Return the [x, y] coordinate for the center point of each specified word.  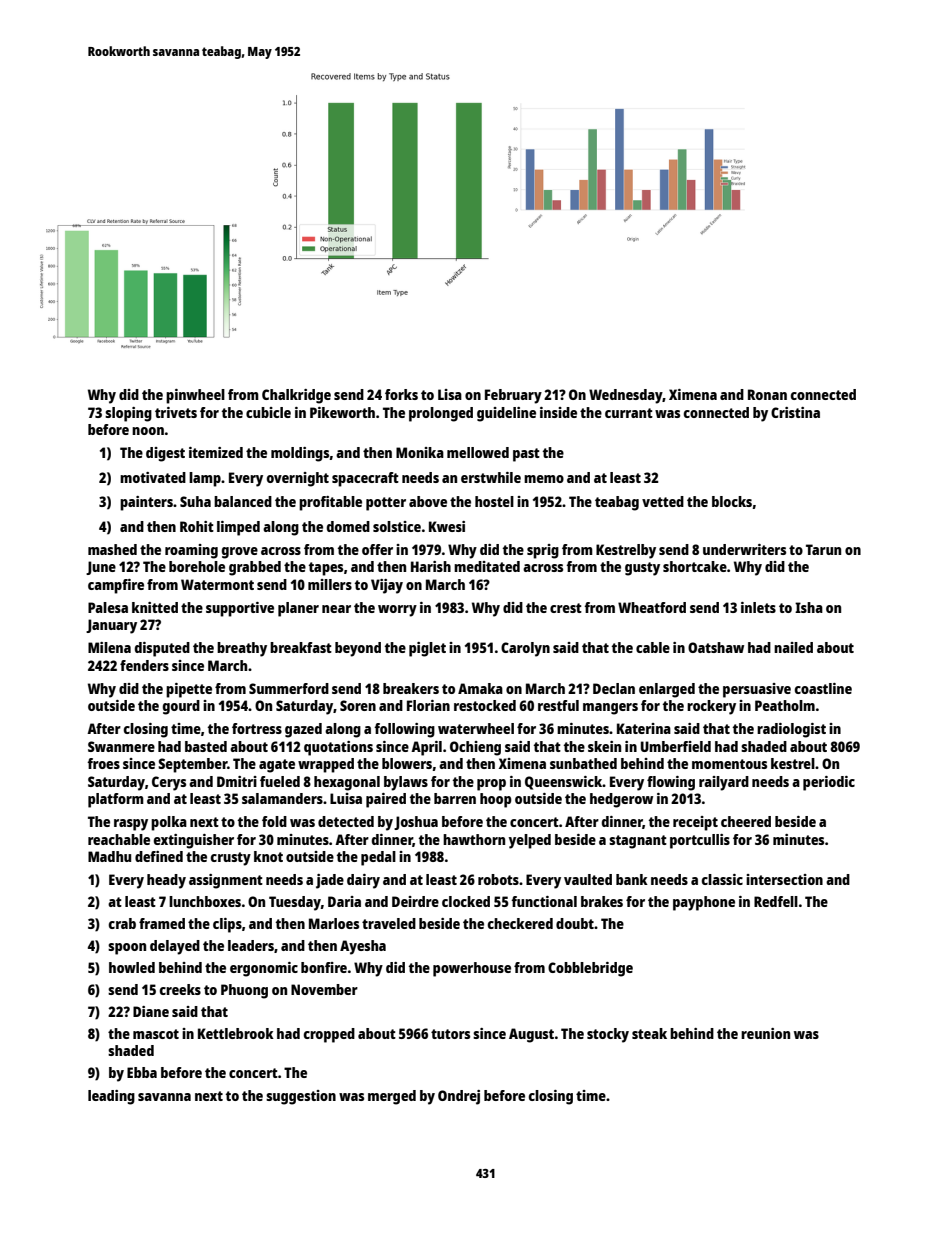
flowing [671, 783]
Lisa [450, 394]
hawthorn [474, 839]
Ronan [767, 394]
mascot [156, 1034]
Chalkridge [296, 396]
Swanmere [121, 746]
